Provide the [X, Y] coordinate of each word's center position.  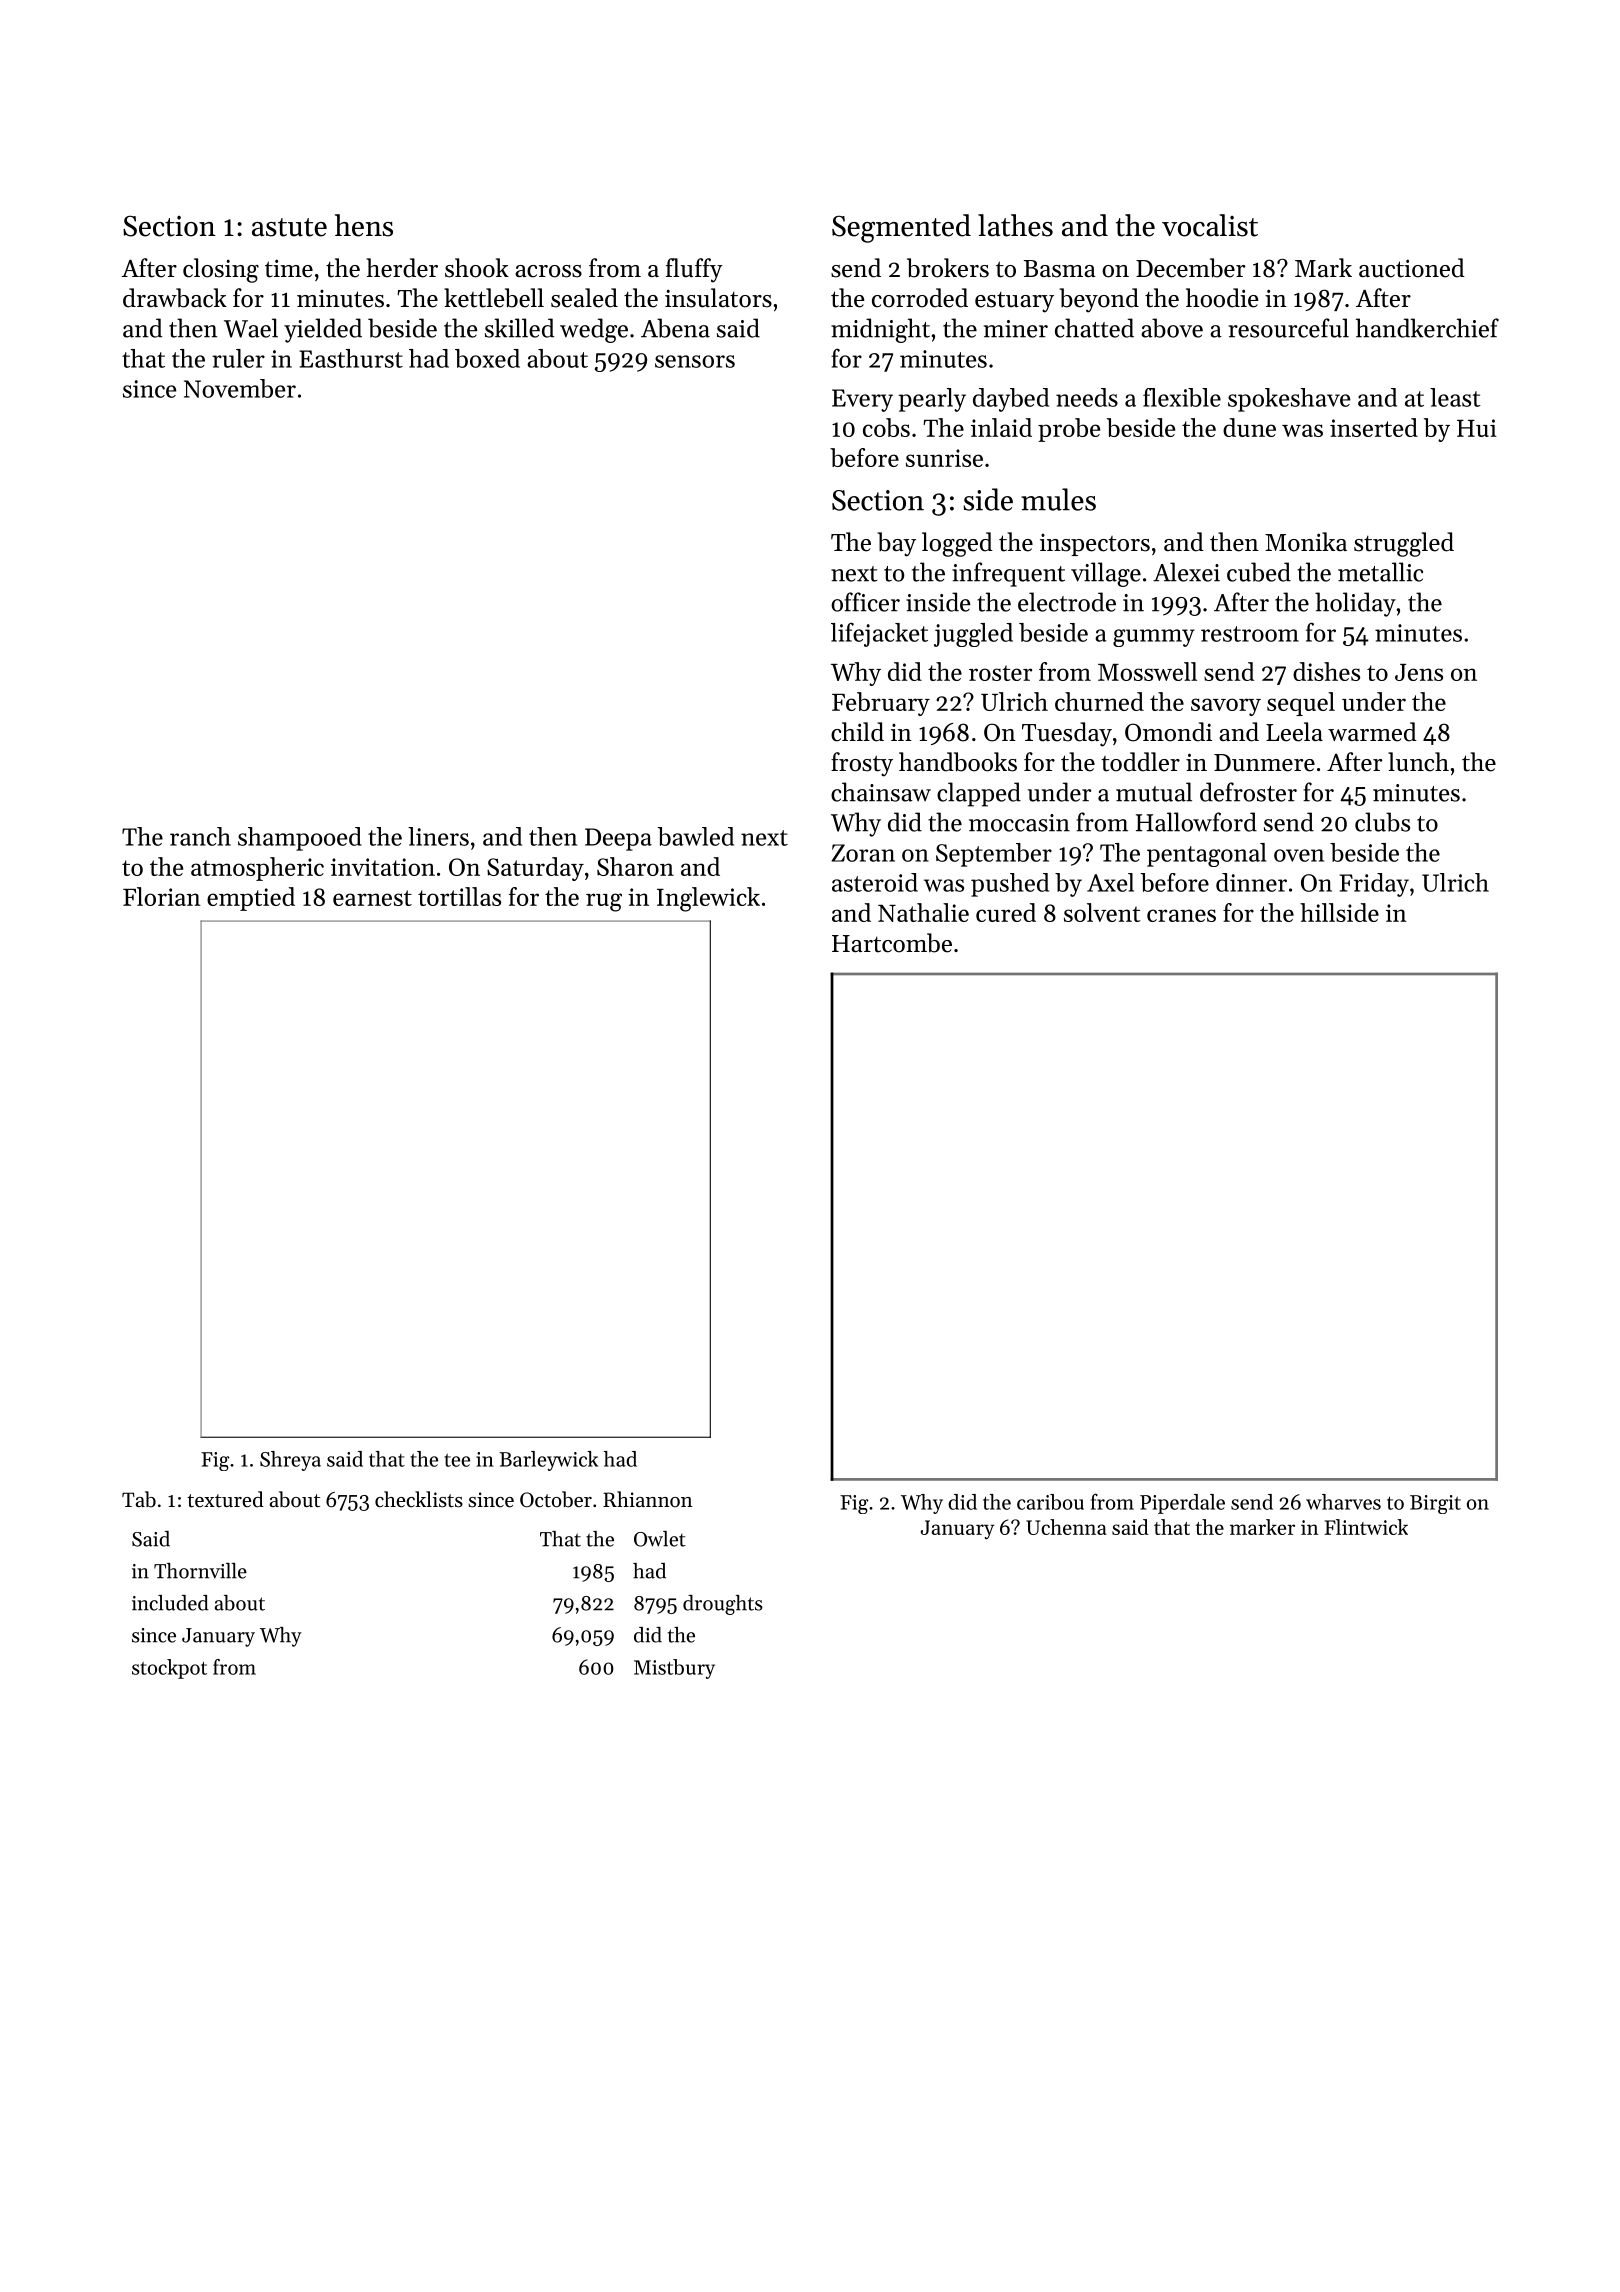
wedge [594, 330]
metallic [1380, 572]
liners [438, 836]
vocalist [1210, 225]
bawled [696, 836]
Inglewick [708, 899]
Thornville [200, 1571]
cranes [1181, 915]
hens [364, 225]
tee [457, 1460]
